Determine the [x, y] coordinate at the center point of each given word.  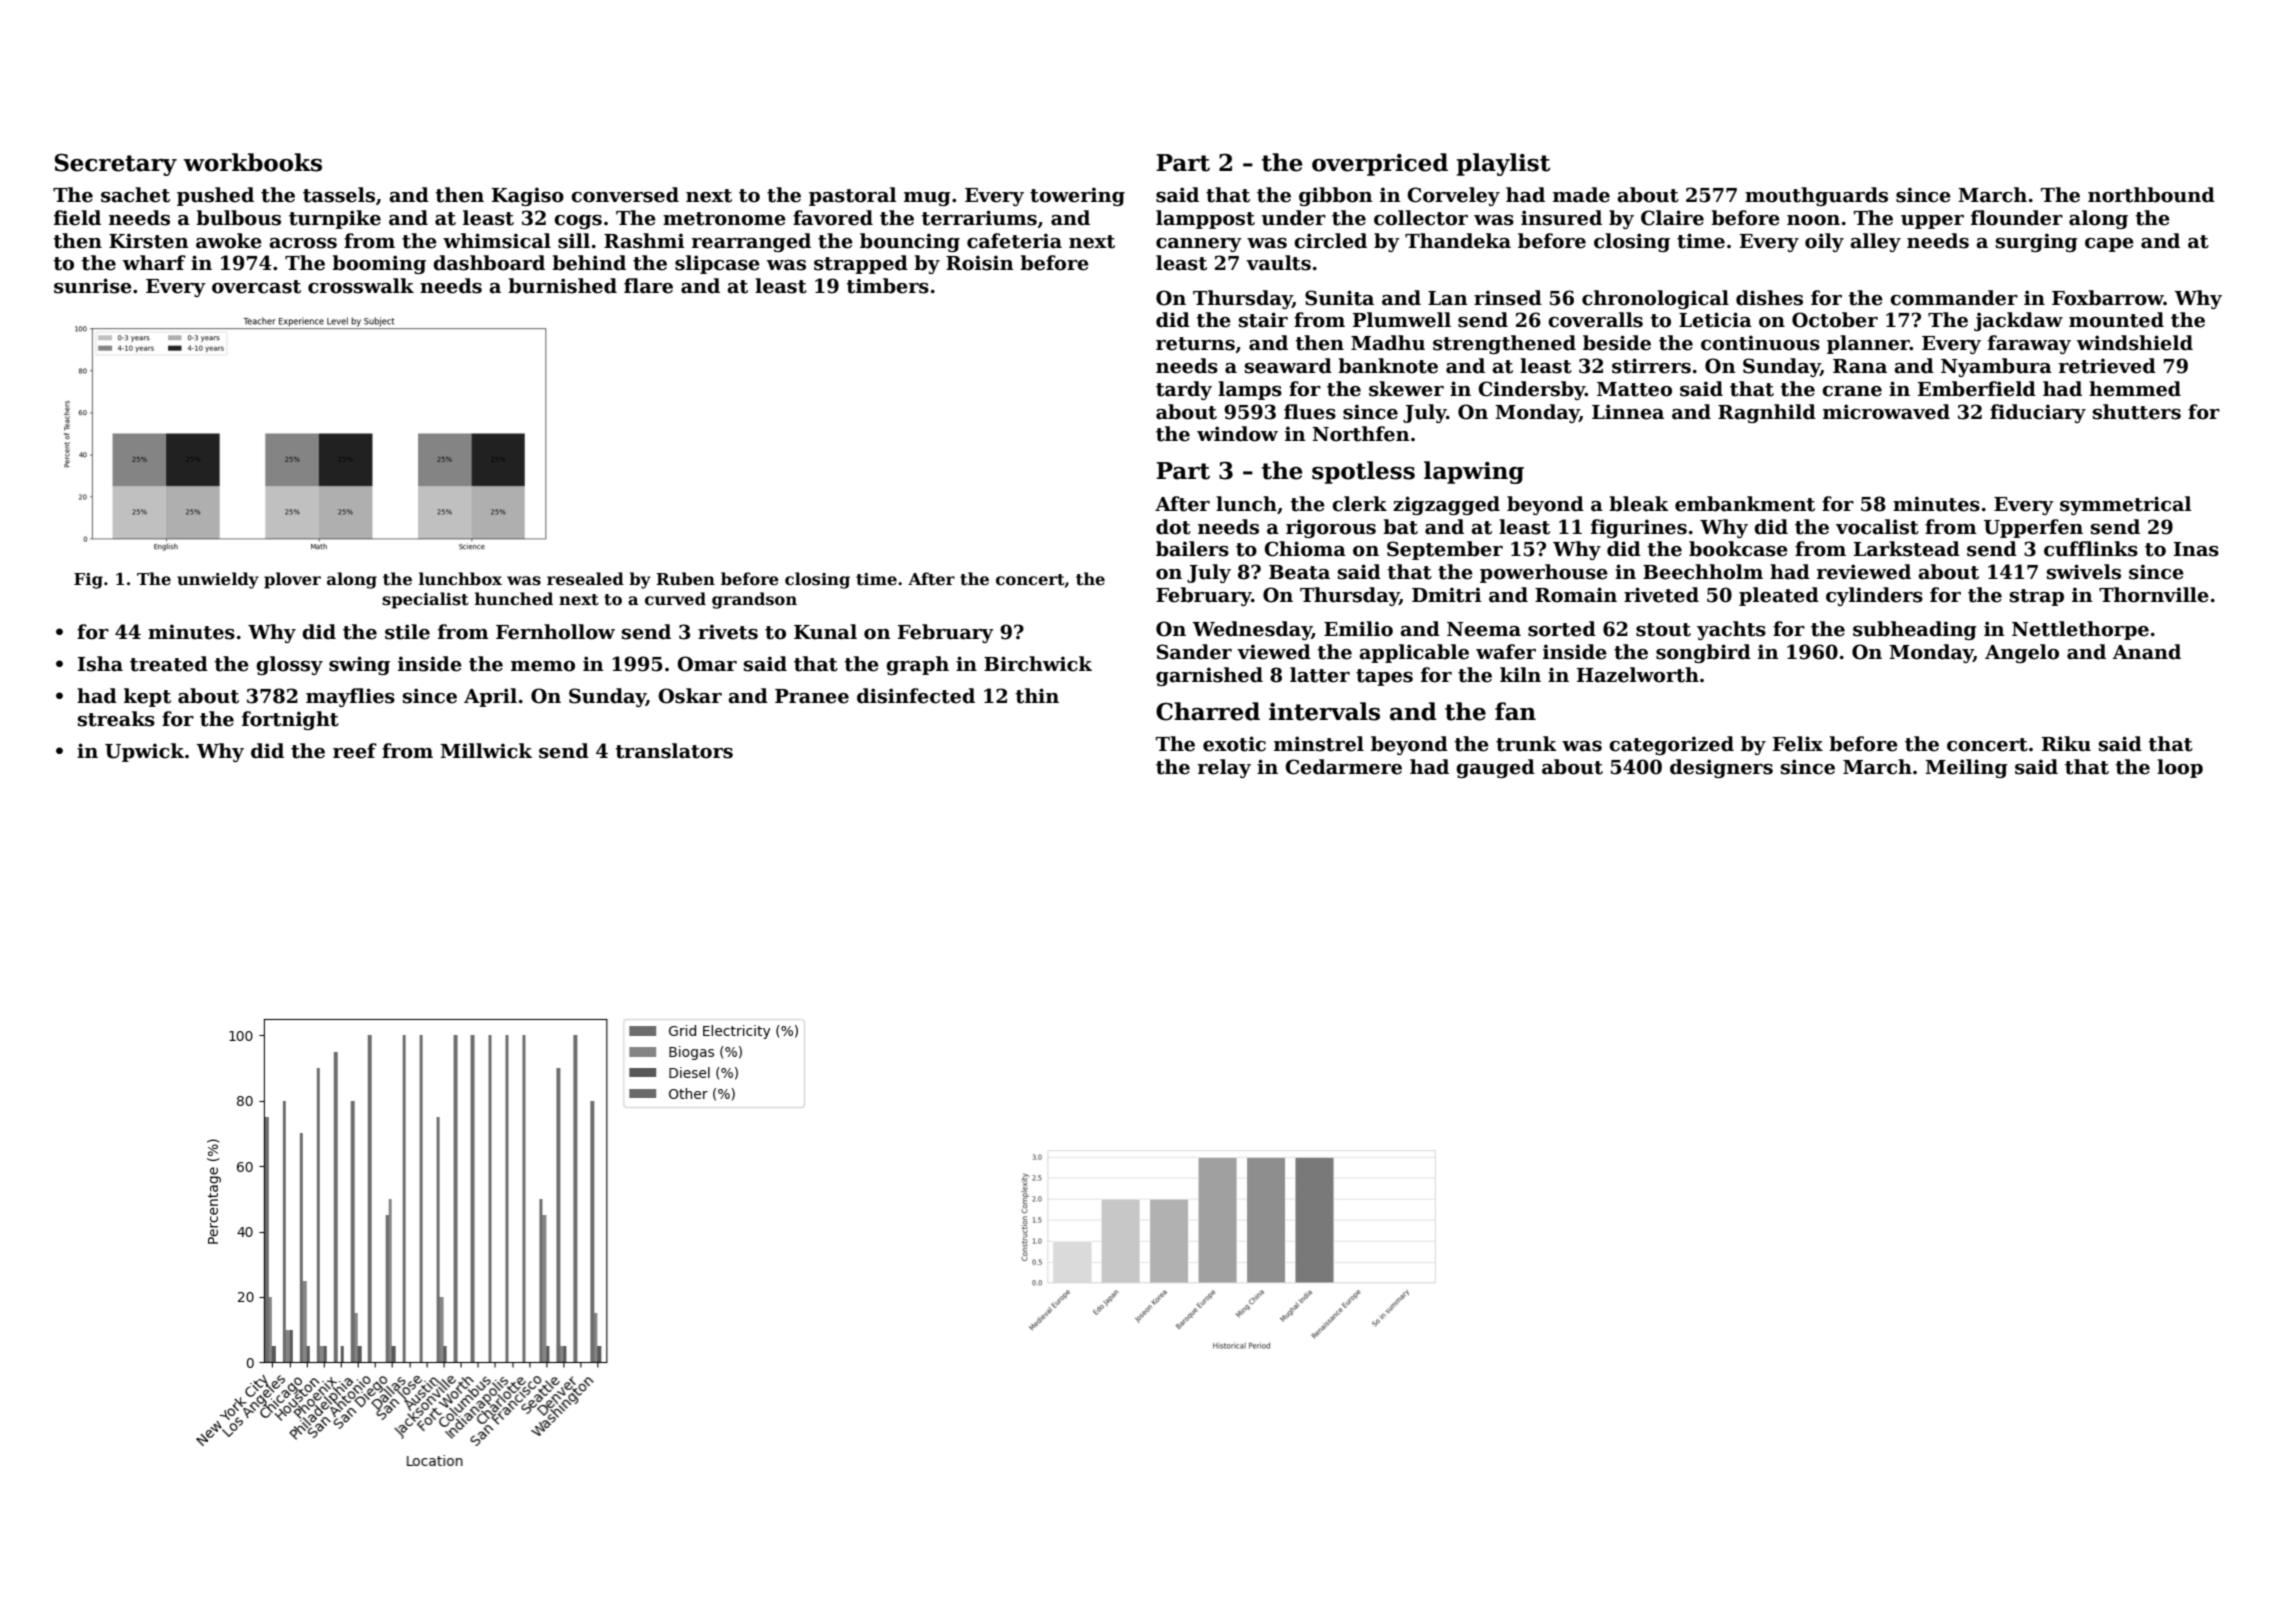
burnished [562, 286]
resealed [585, 579]
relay [1224, 768]
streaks [116, 719]
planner [1868, 344]
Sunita [1339, 298]
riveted [1661, 595]
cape [2109, 245]
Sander [1194, 652]
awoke [229, 241]
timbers [887, 286]
